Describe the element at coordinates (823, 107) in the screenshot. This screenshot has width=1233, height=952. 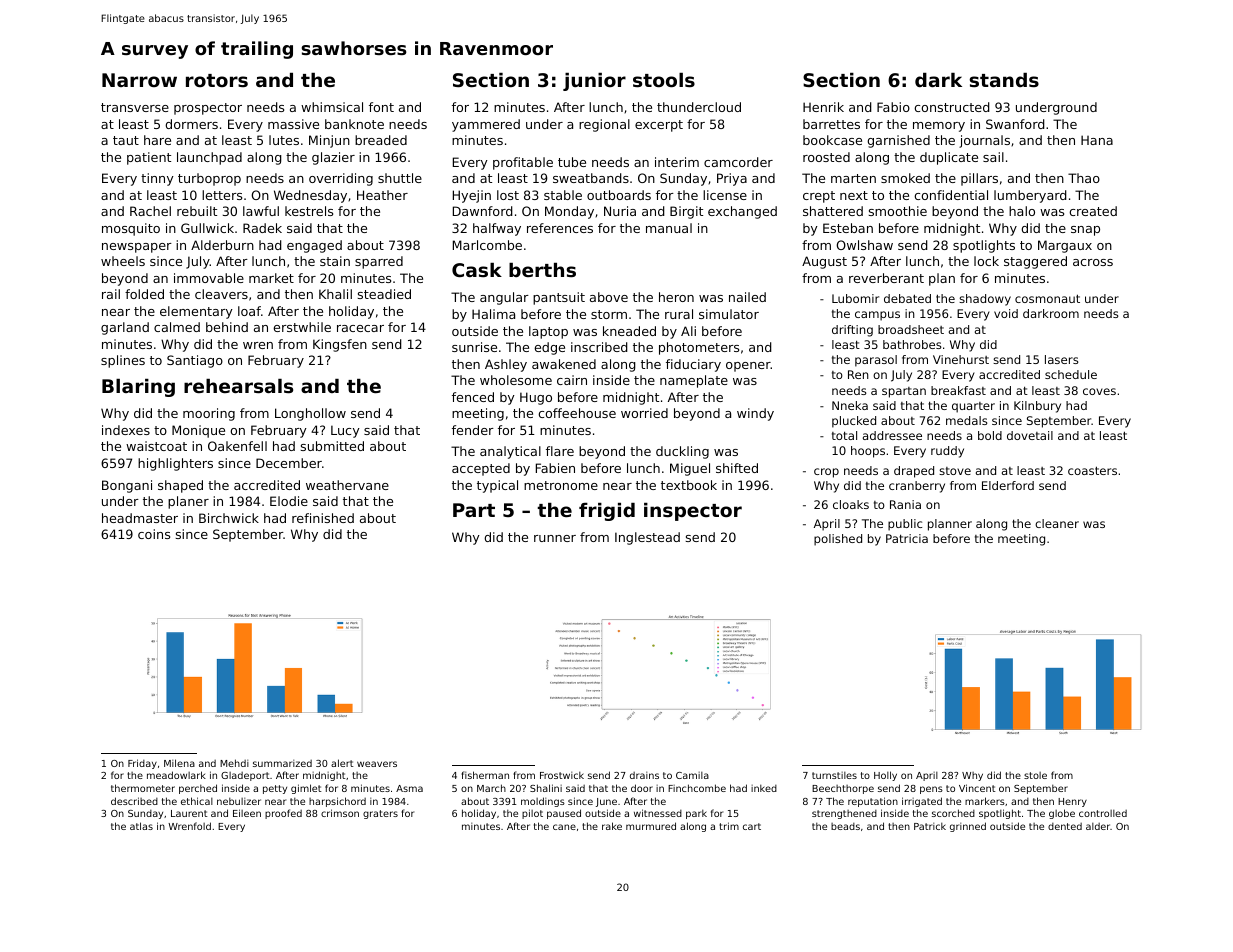
I see `Henrik` at that location.
